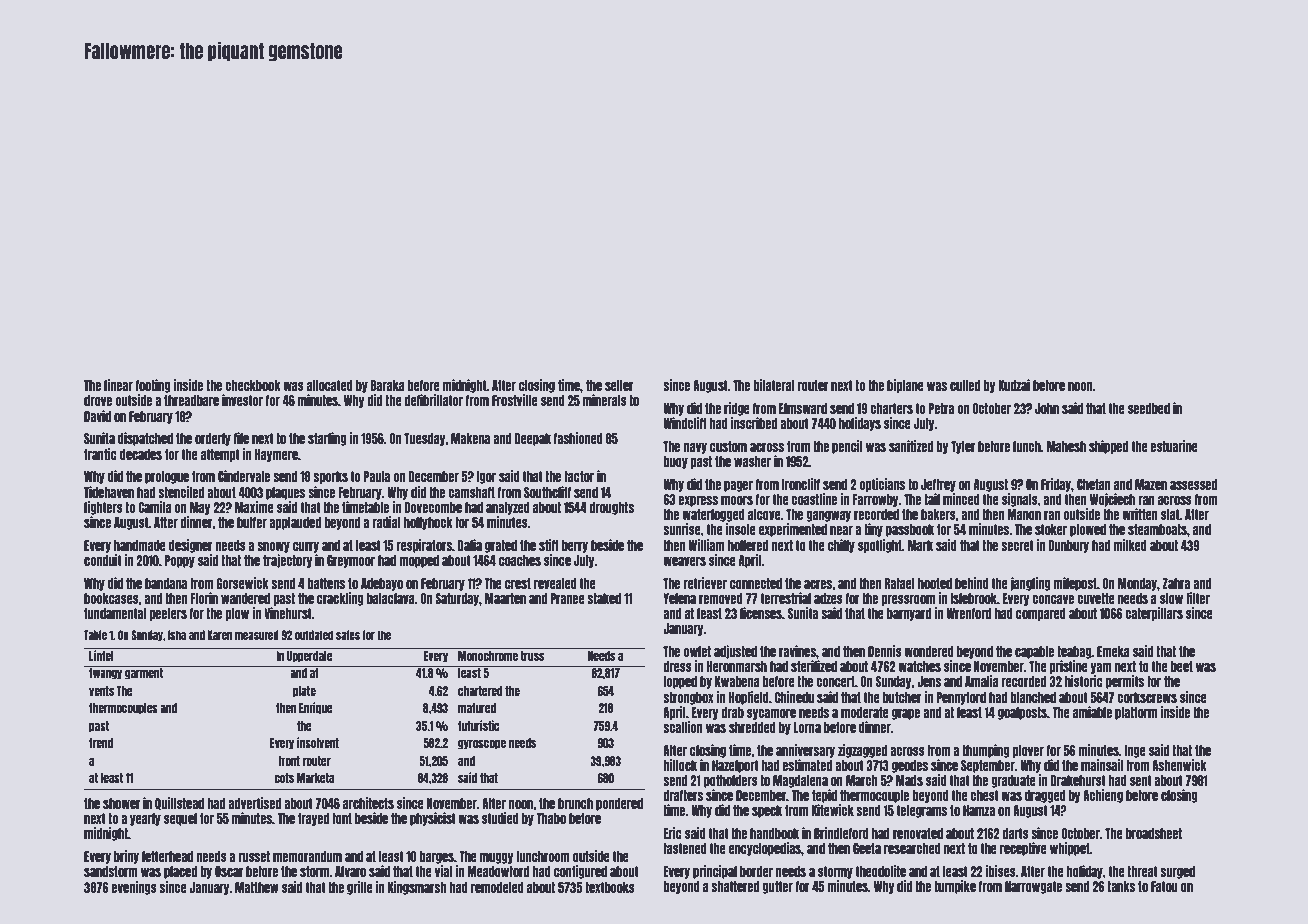 The image size is (1308, 924). What do you see at coordinates (801, 484) in the image?
I see `Ironcliff` at bounding box center [801, 484].
